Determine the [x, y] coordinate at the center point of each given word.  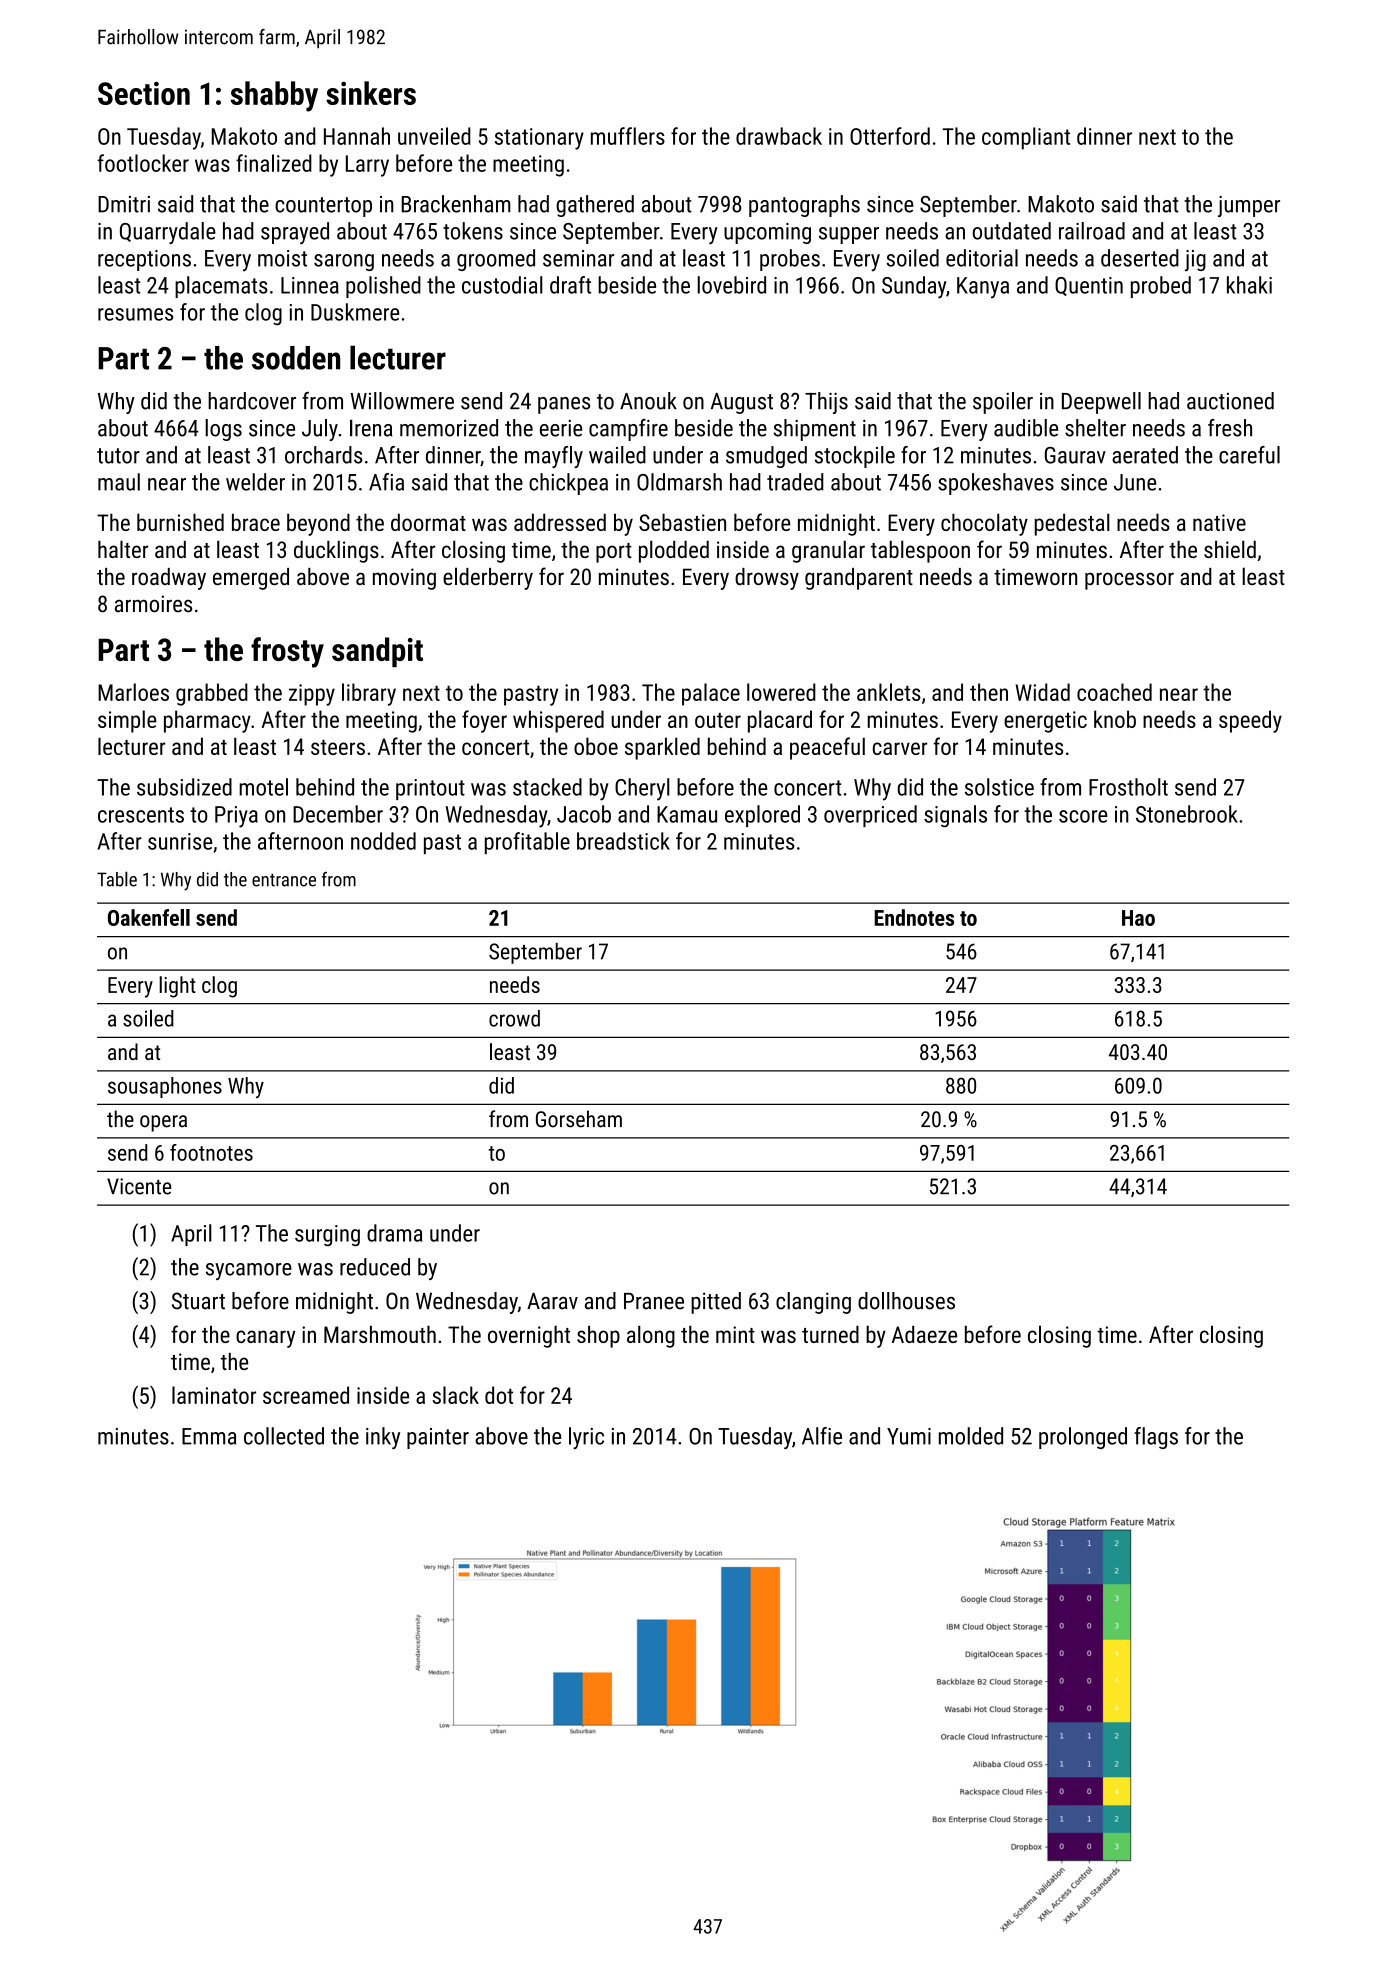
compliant [1026, 138]
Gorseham [579, 1119]
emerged [251, 579]
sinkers [371, 93]
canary [265, 1339]
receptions [144, 260]
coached [1114, 692]
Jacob [584, 814]
